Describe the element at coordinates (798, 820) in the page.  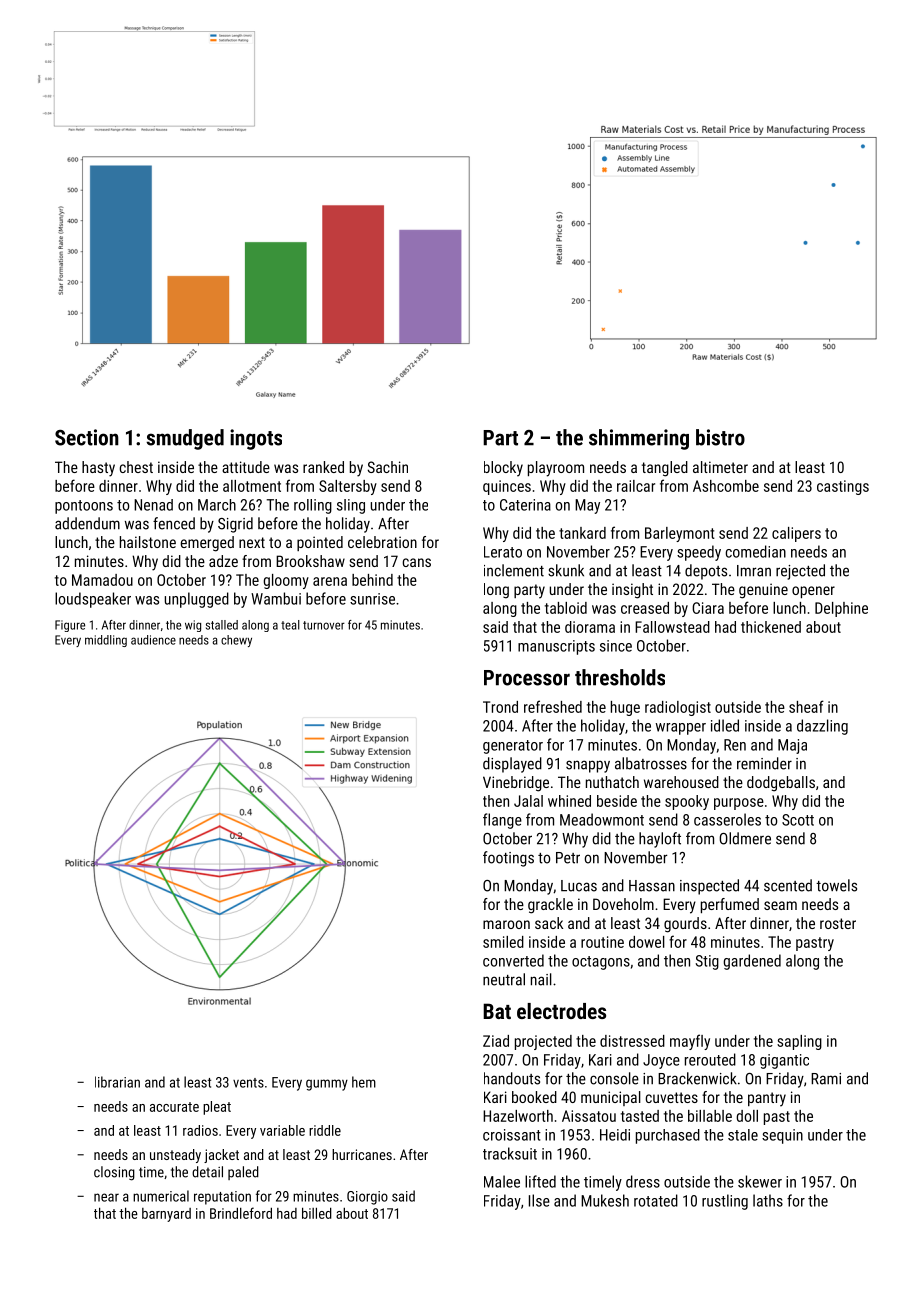
I see `Scott` at that location.
